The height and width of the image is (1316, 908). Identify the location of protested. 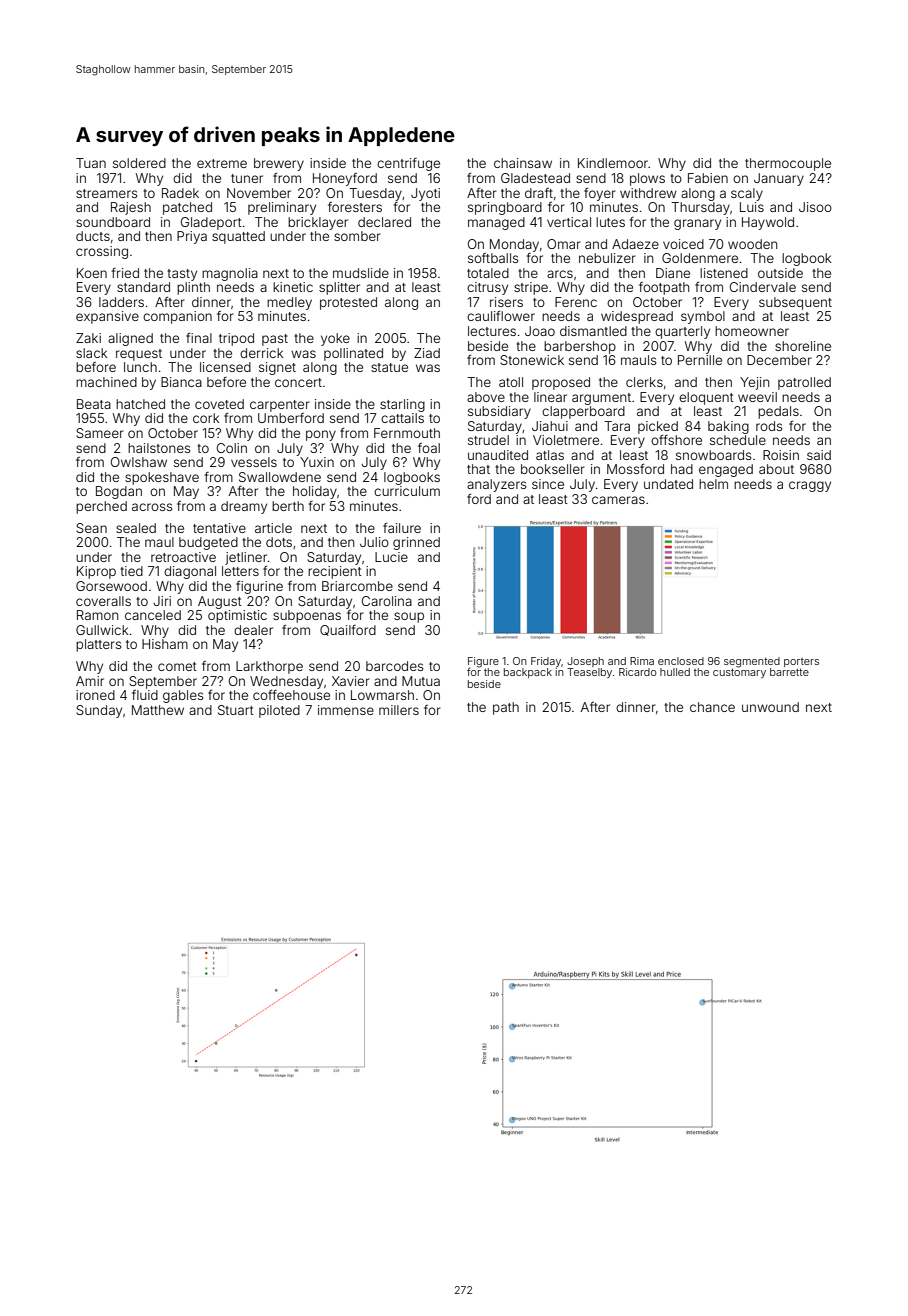
(348, 303).
